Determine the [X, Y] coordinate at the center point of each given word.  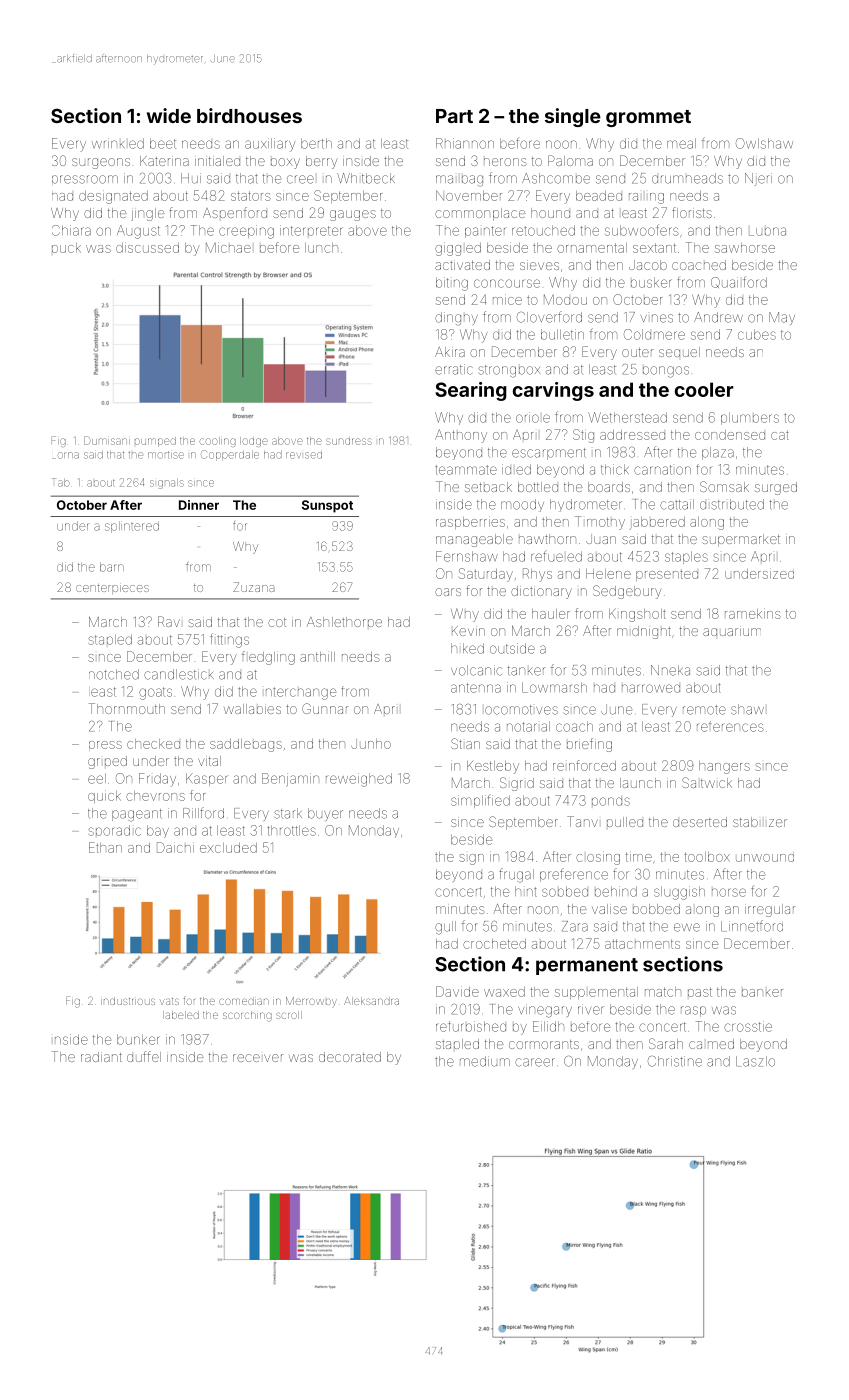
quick [104, 797]
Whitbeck [366, 178]
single [573, 117]
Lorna [65, 455]
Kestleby [493, 767]
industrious [128, 1001]
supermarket [741, 540]
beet [163, 143]
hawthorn [547, 539]
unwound [765, 858]
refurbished [471, 1026]
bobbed [656, 909]
